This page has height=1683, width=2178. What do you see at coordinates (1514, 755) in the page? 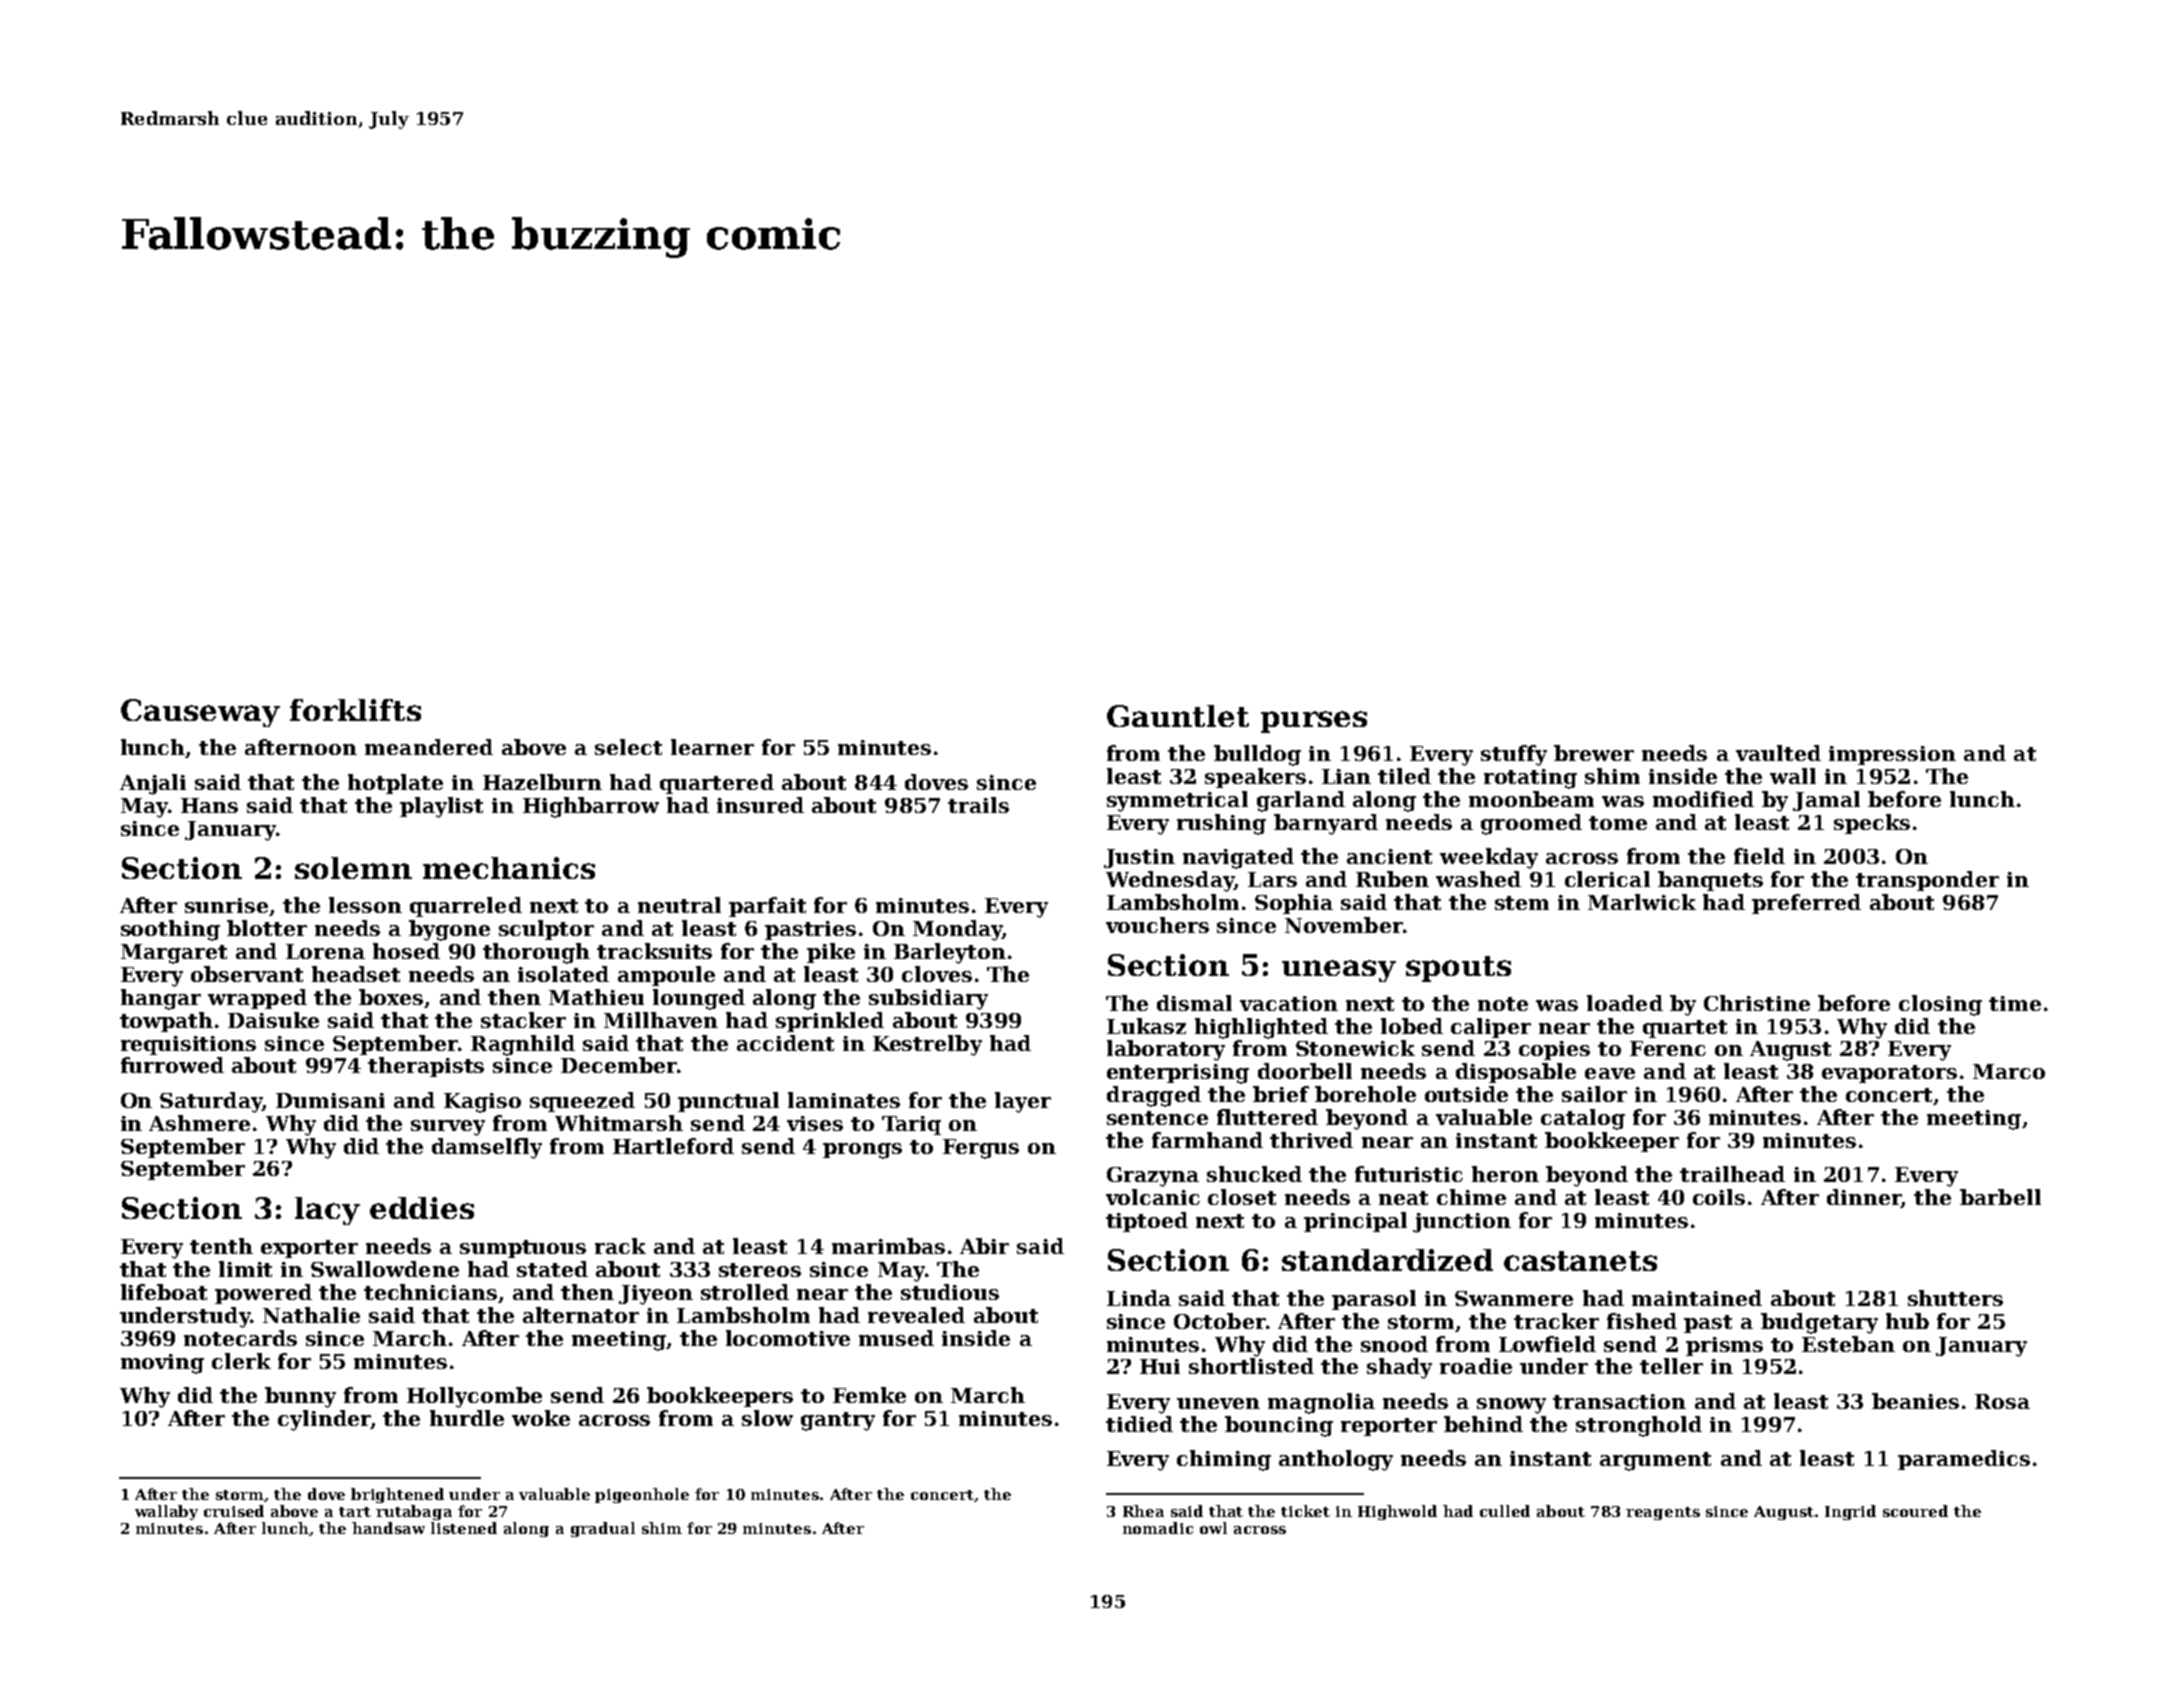
I see `stuffy` at bounding box center [1514, 755].
